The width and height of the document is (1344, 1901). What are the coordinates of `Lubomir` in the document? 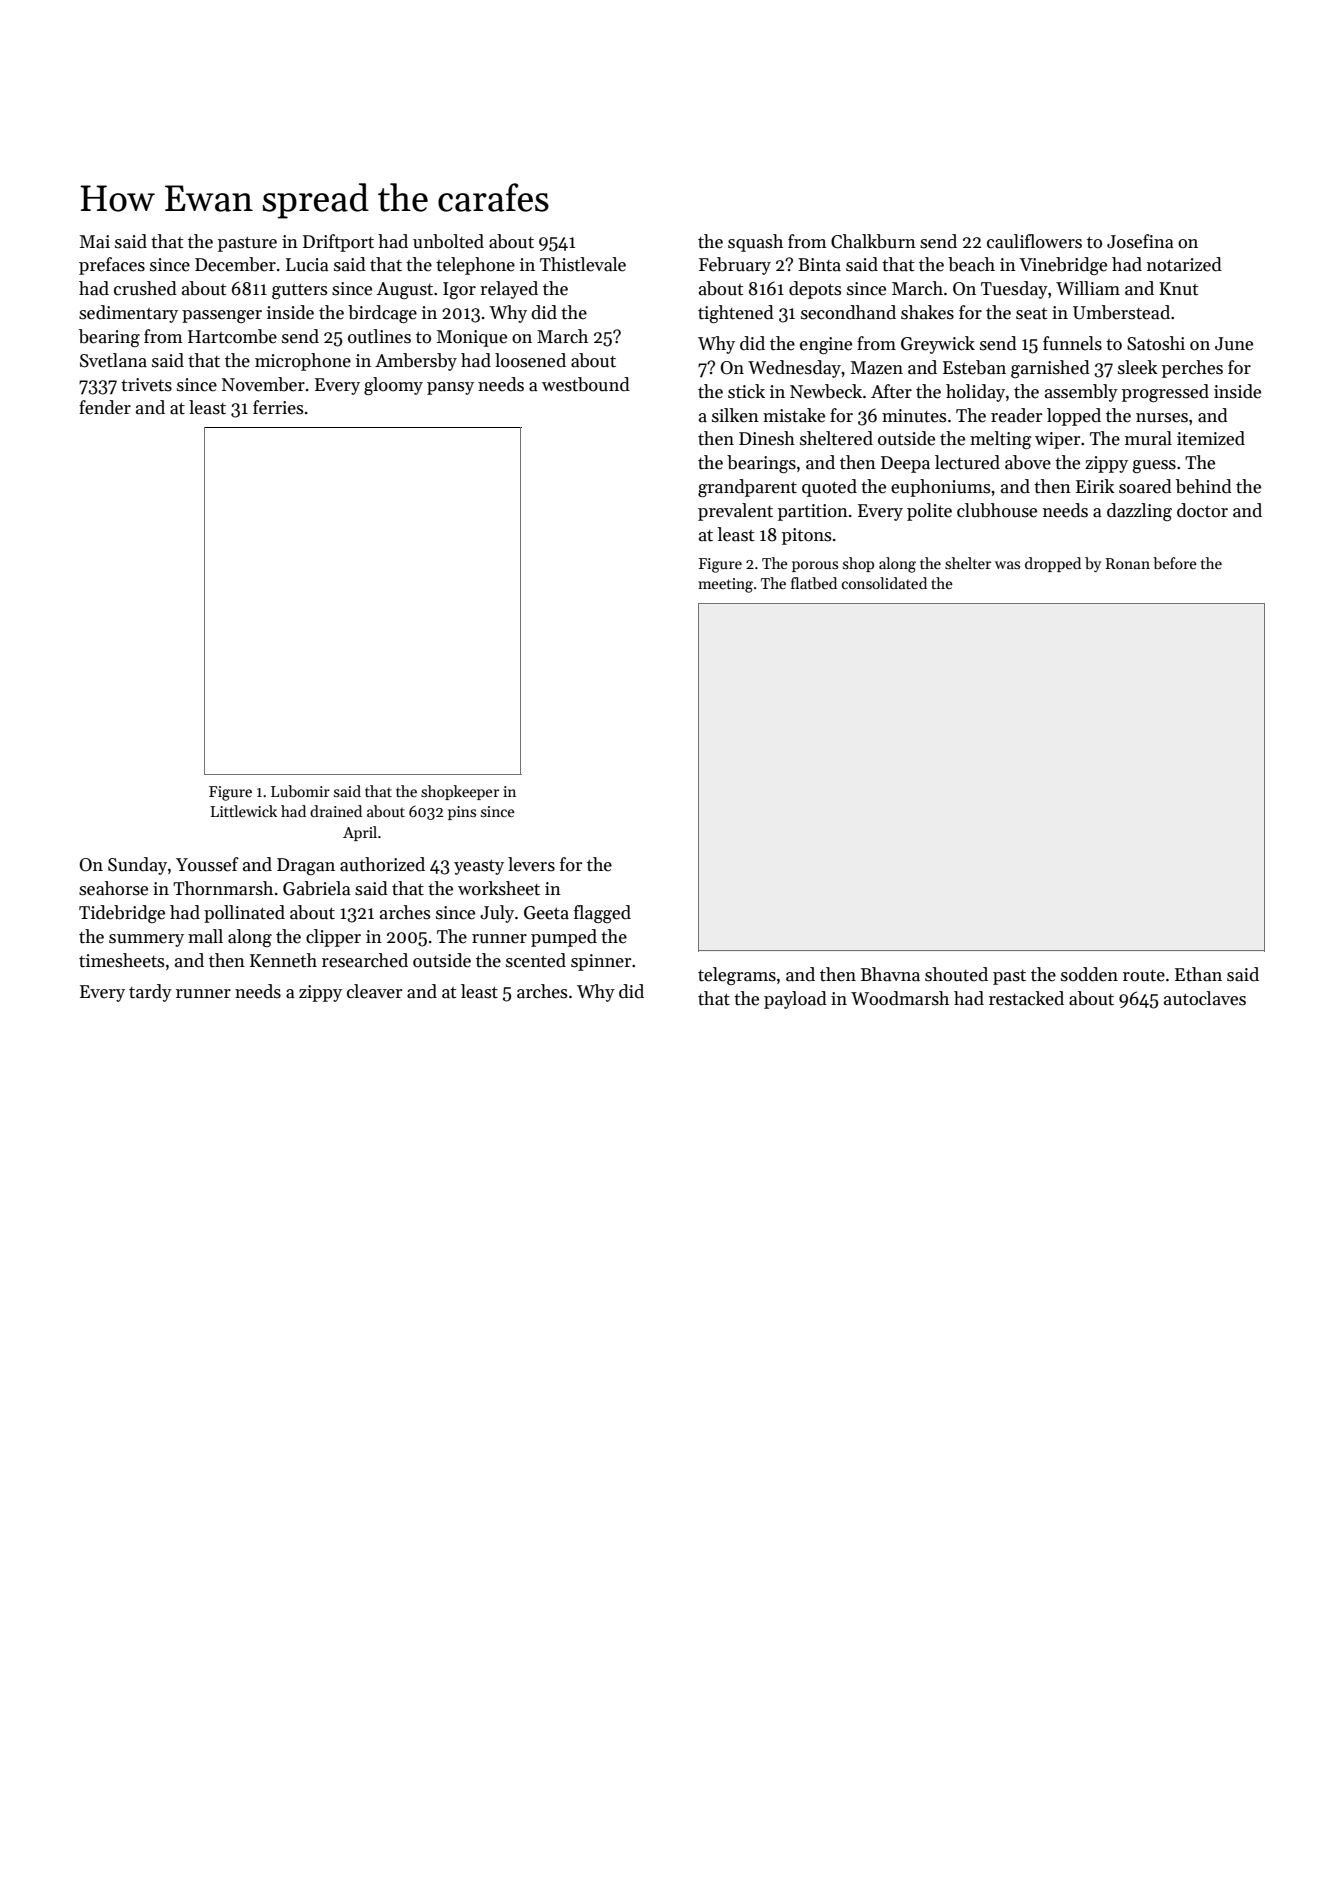 It's located at (300, 791).
